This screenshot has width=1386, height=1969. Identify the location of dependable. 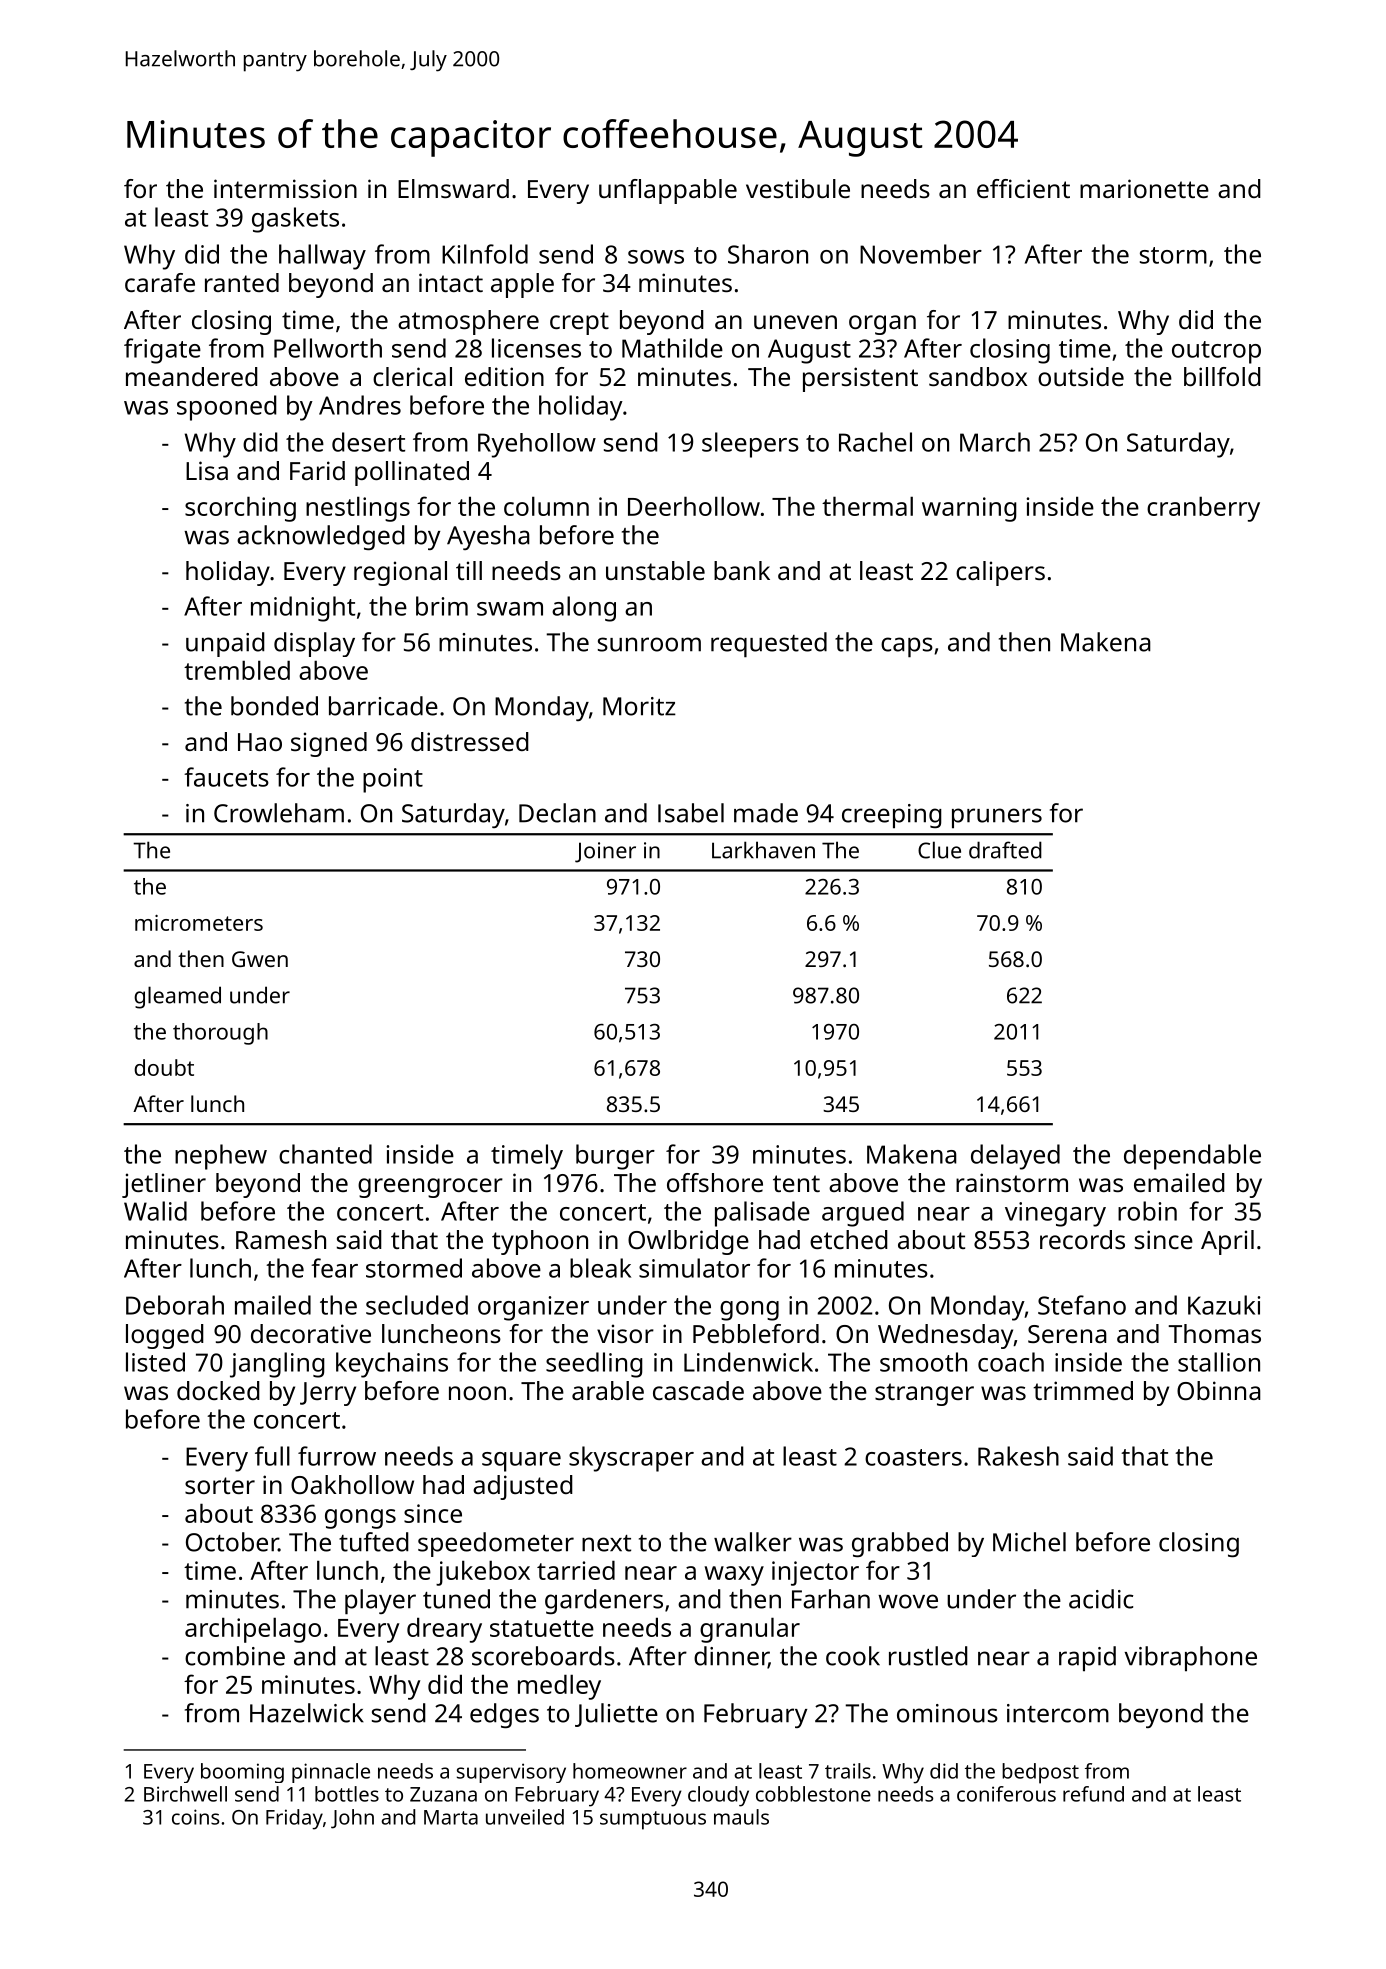
(1192, 1157).
